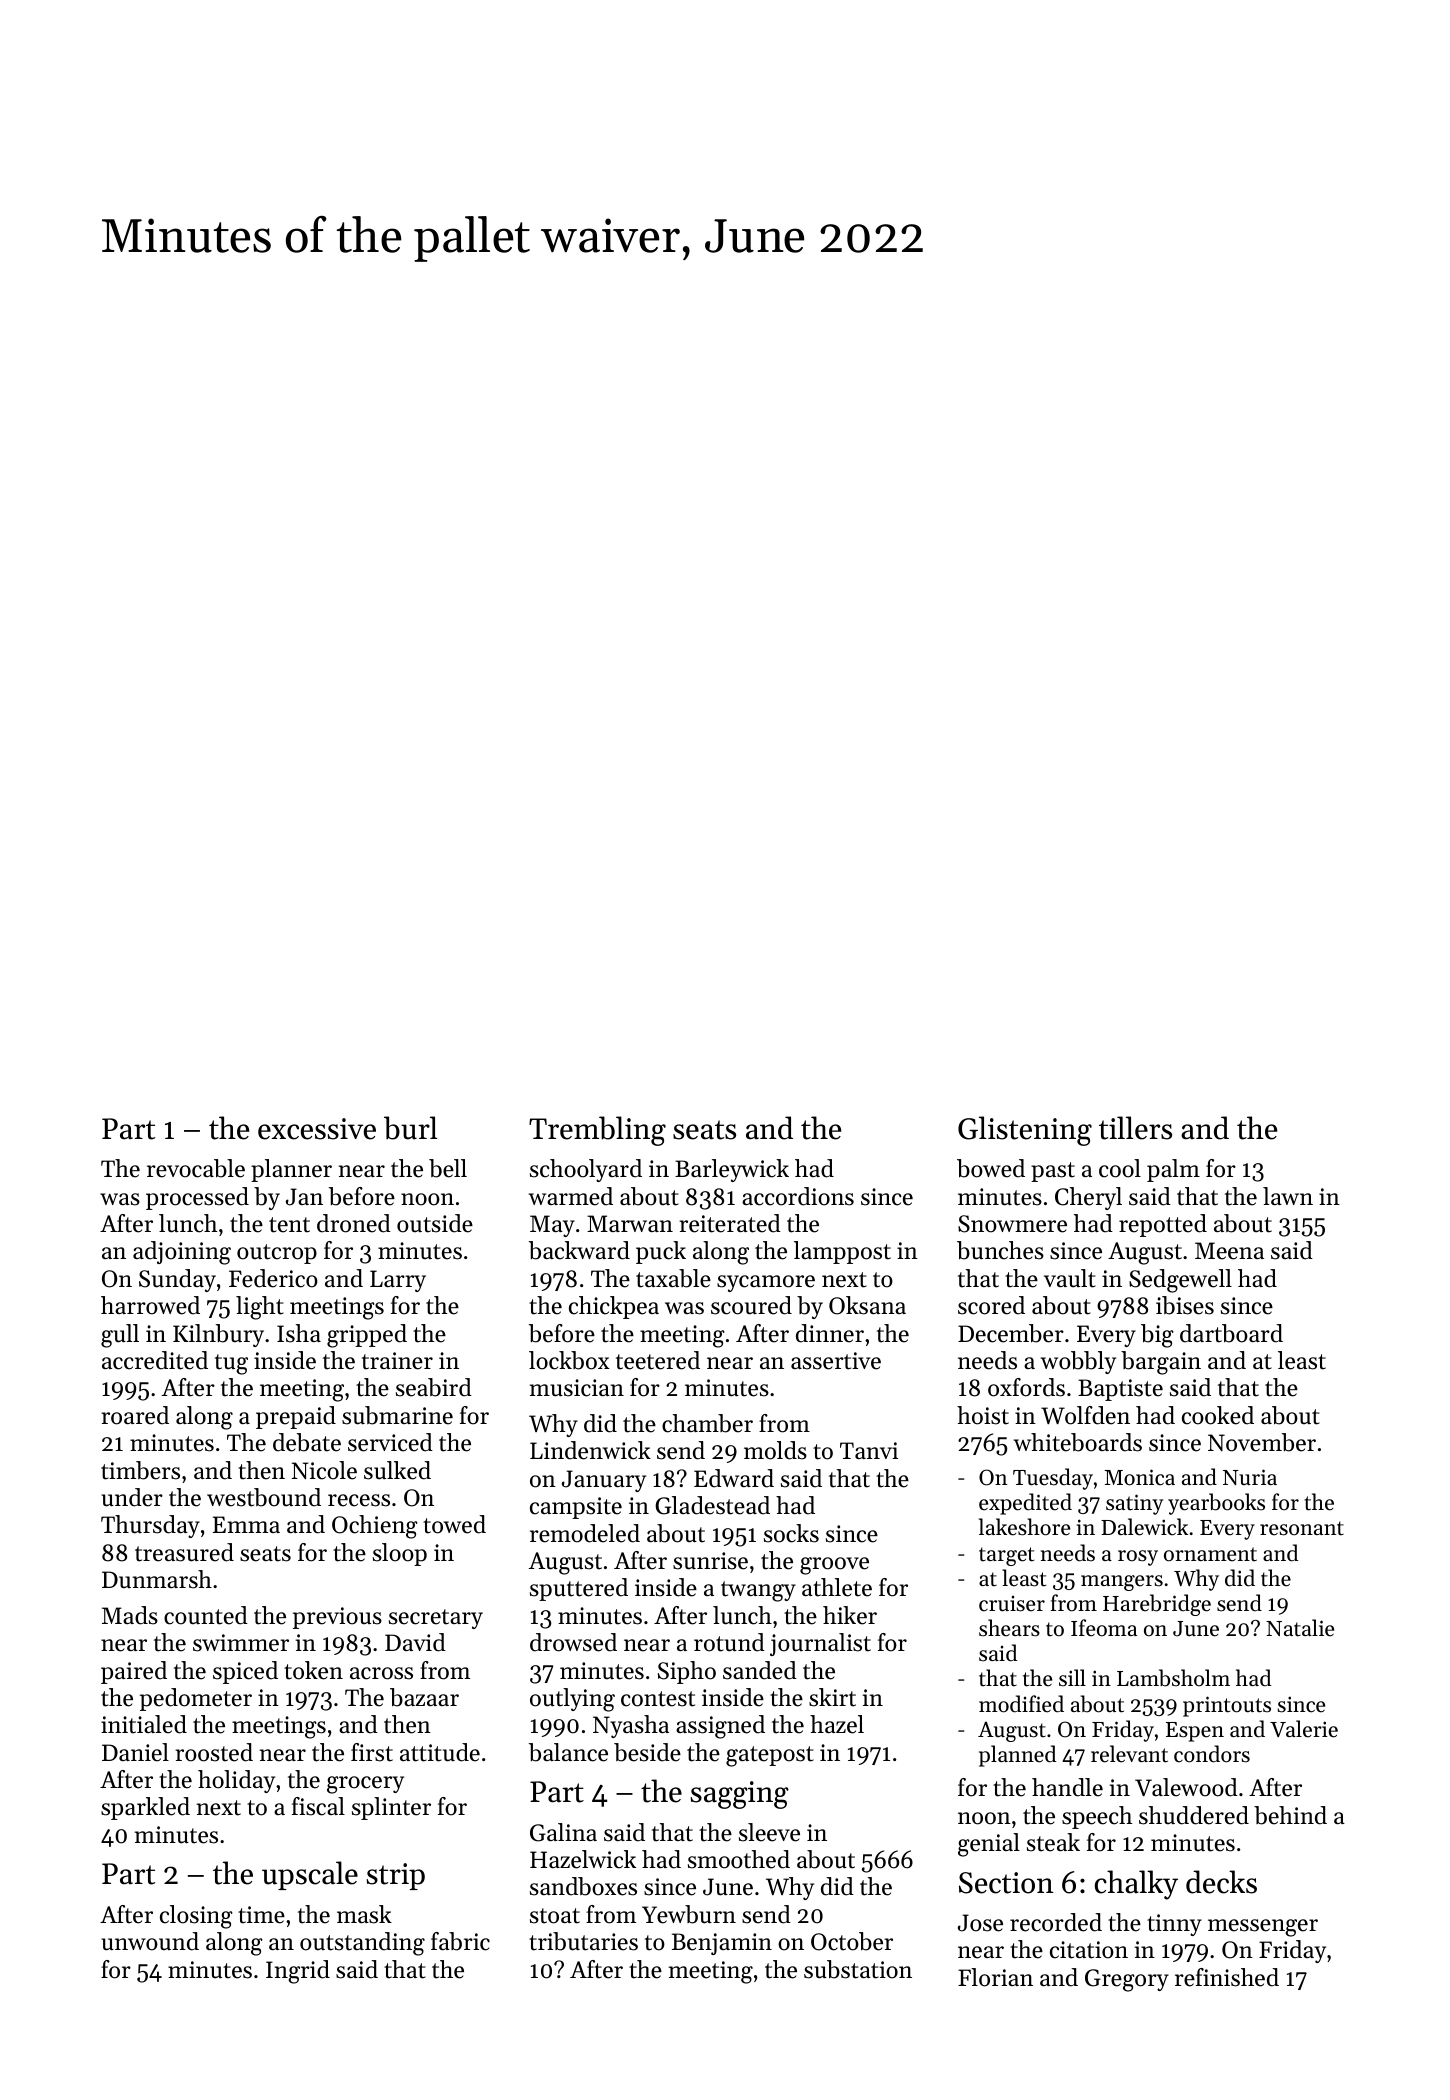 This document has height=2100, width=1450. I want to click on dartboard, so click(1231, 1333).
